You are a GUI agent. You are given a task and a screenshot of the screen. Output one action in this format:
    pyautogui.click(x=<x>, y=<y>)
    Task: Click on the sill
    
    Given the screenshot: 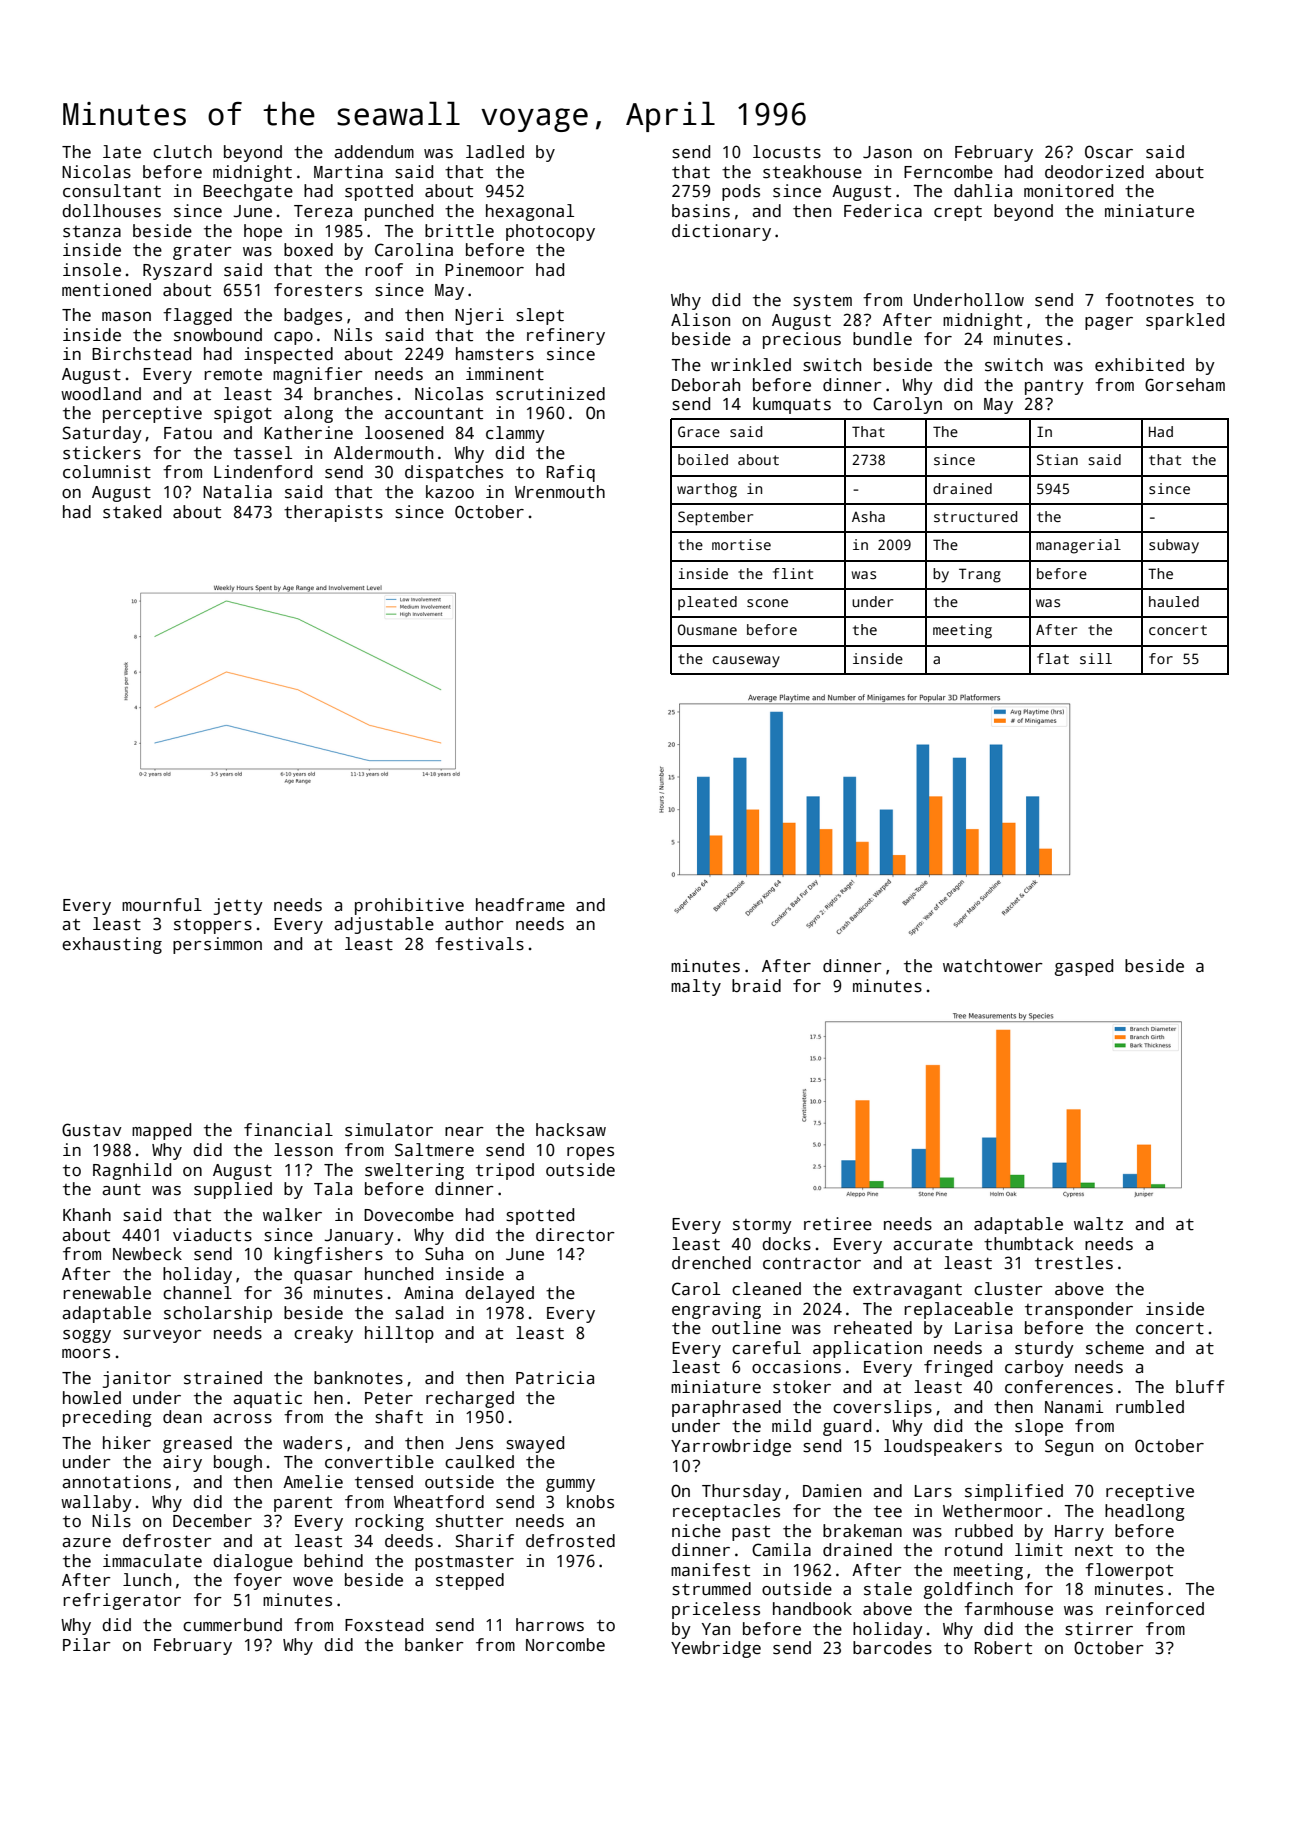 What is the action you would take?
    pyautogui.click(x=1096, y=658)
